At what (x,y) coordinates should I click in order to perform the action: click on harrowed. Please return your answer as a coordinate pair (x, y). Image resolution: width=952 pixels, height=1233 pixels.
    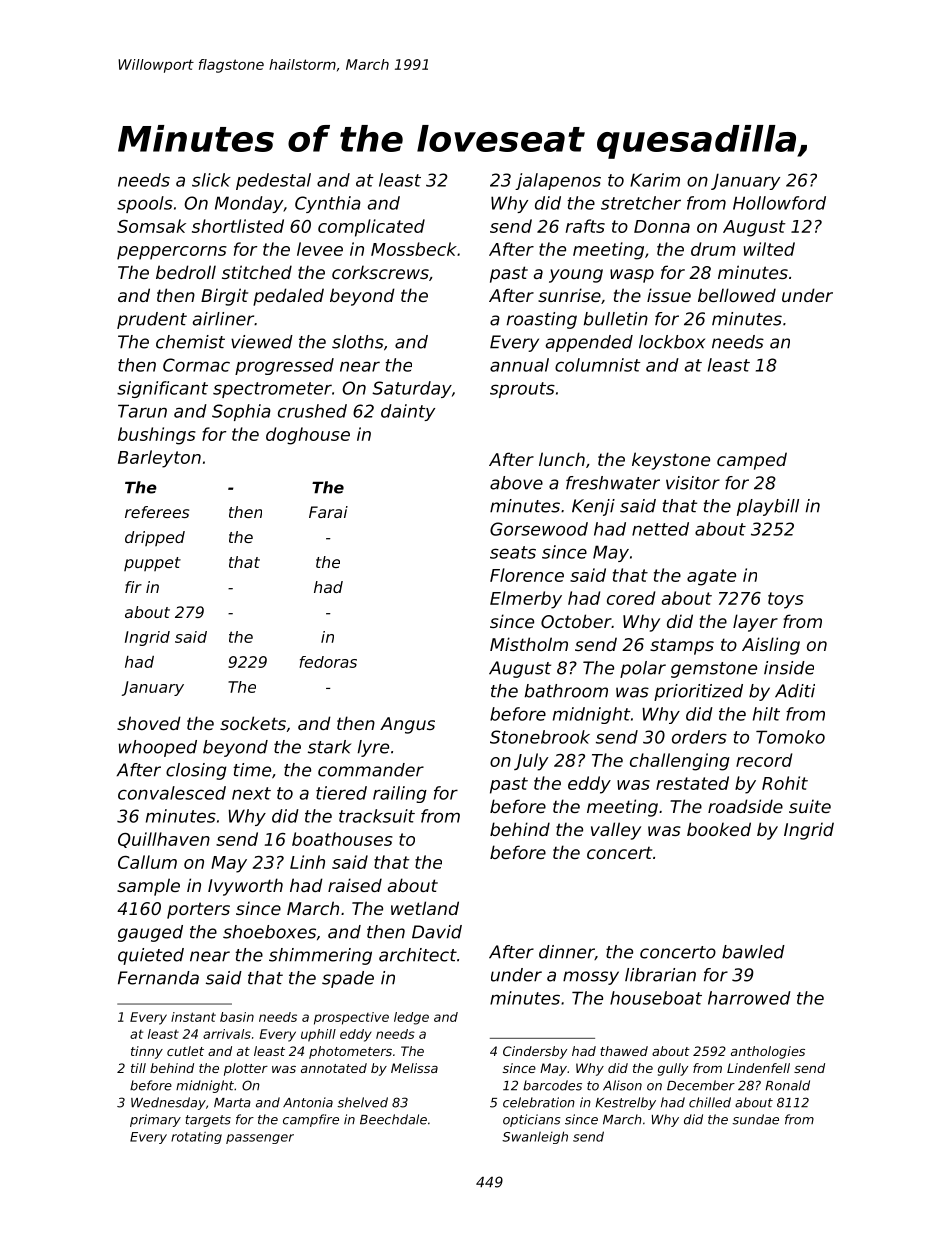
    Looking at the image, I should click on (749, 998).
